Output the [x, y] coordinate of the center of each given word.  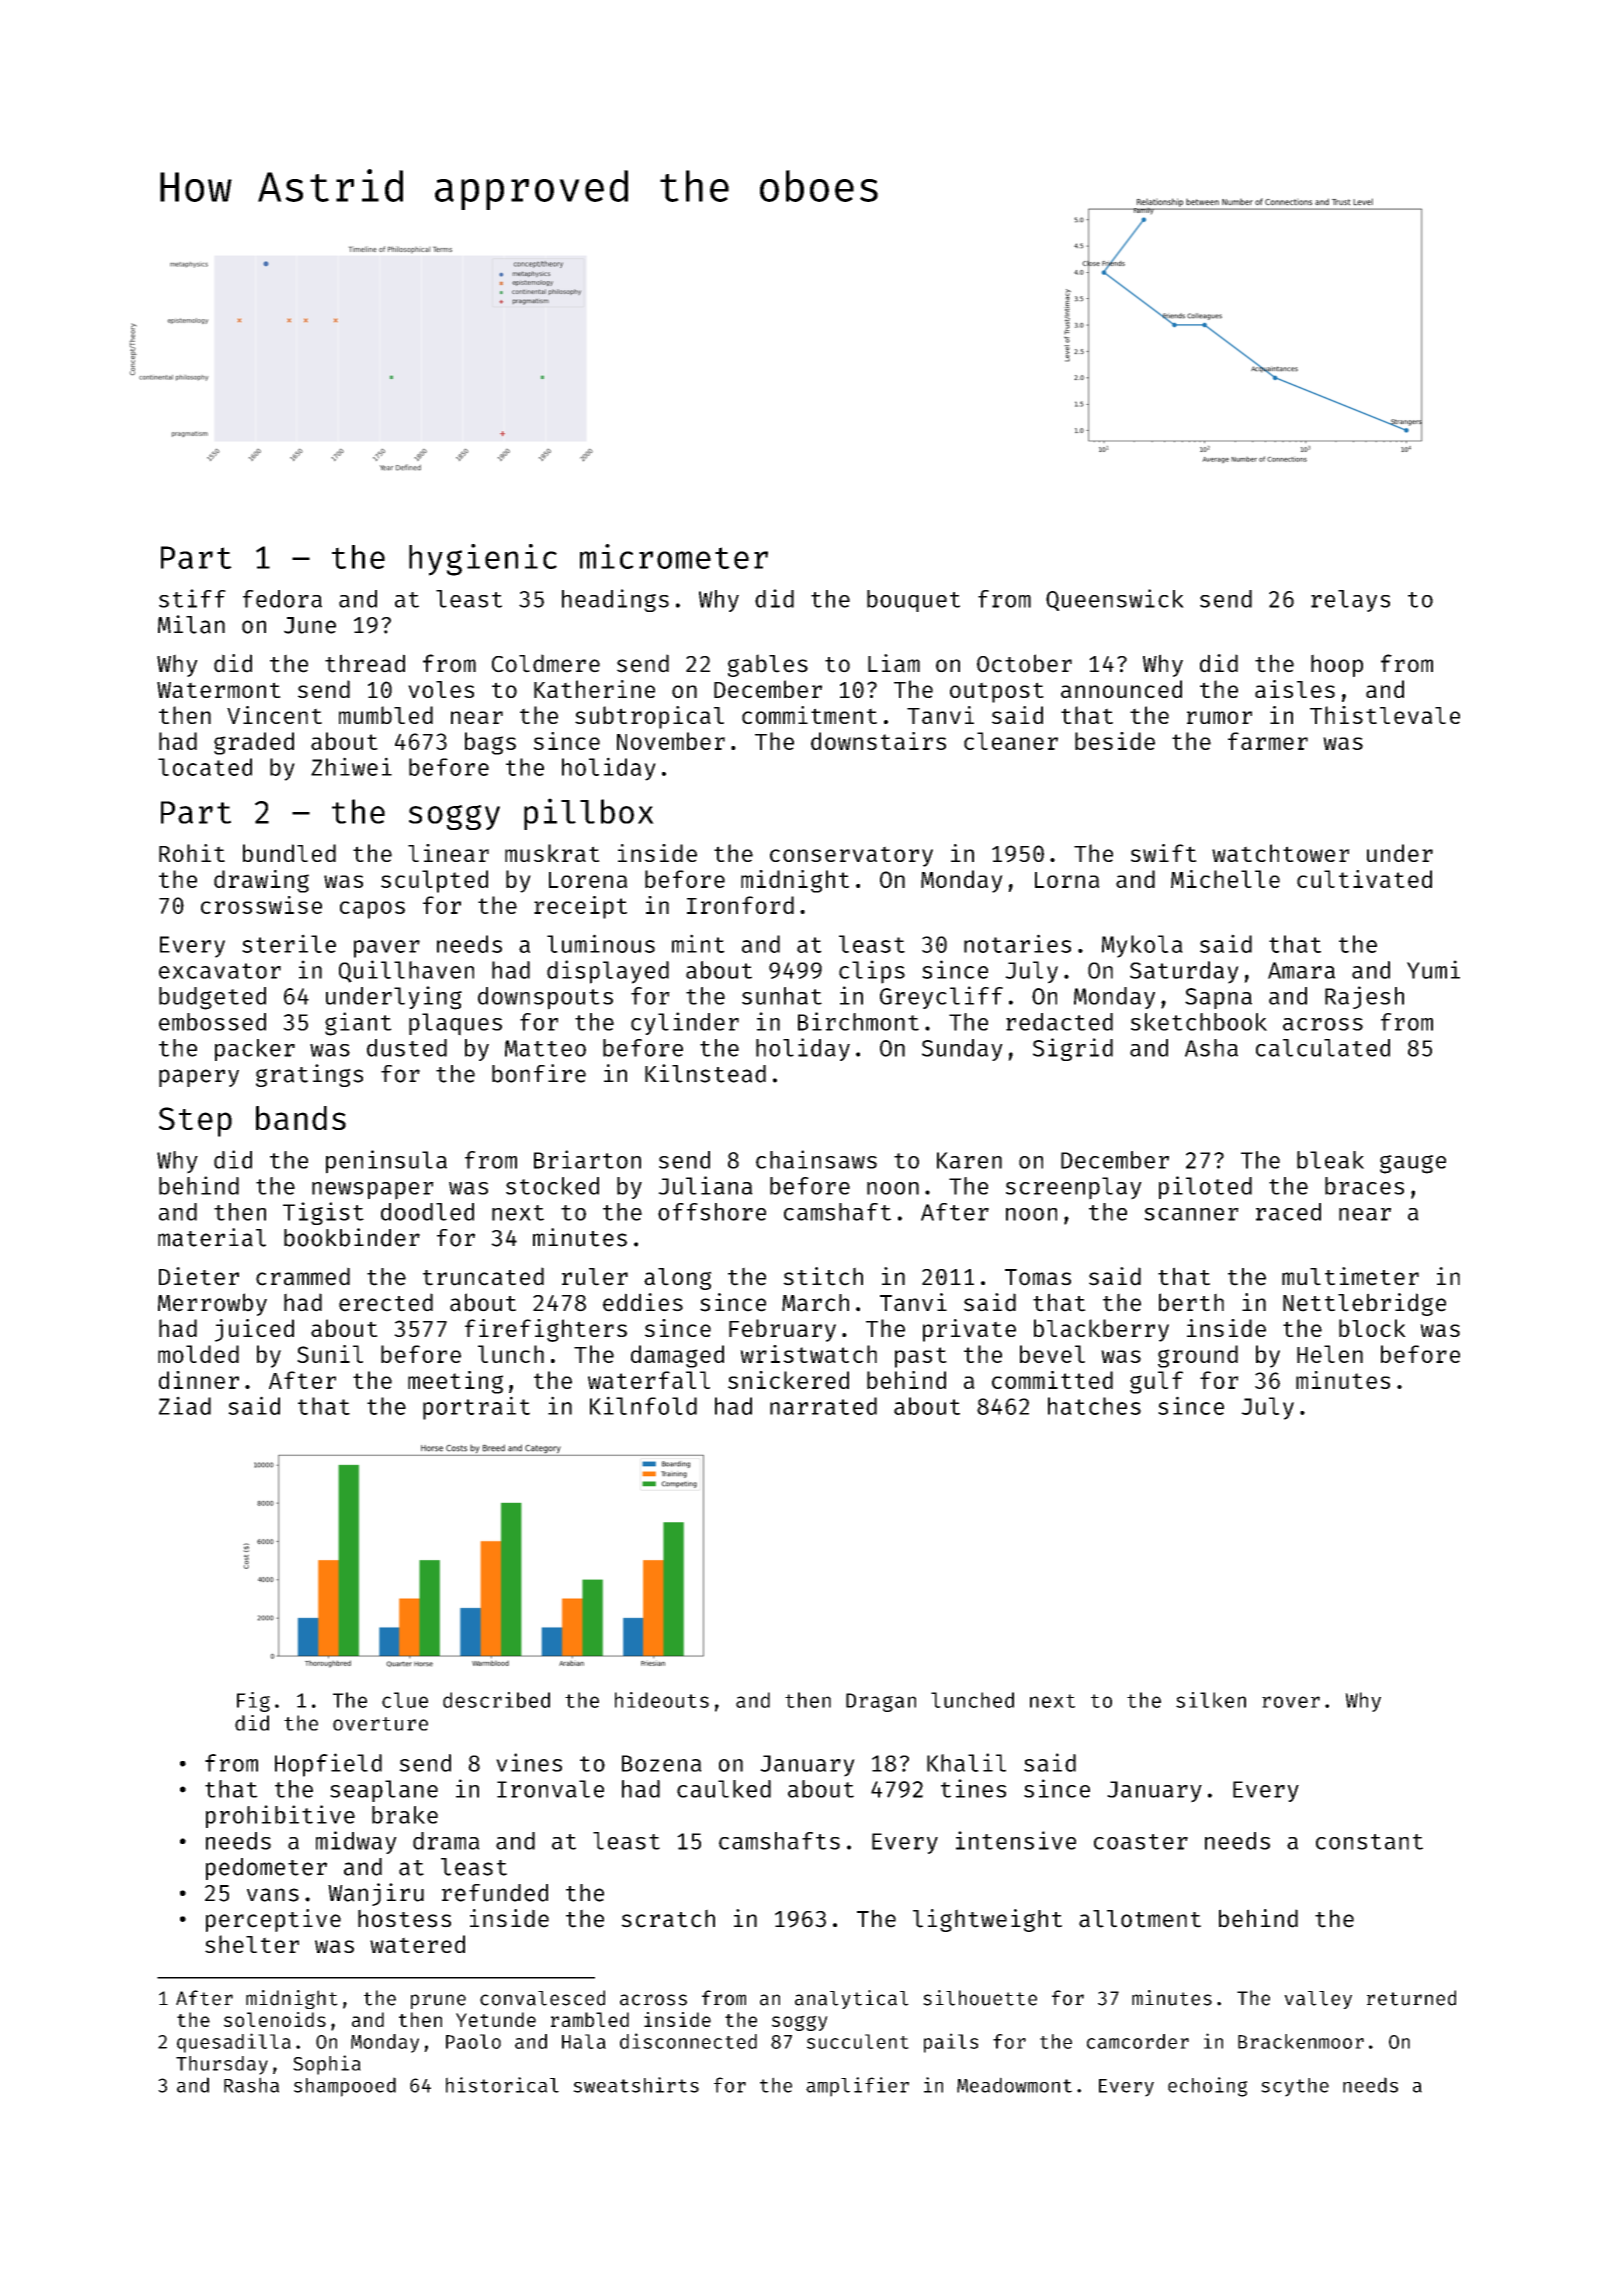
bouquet [913, 601]
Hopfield [328, 1765]
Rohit [192, 853]
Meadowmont [1014, 2085]
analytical [852, 1999]
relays [1350, 601]
